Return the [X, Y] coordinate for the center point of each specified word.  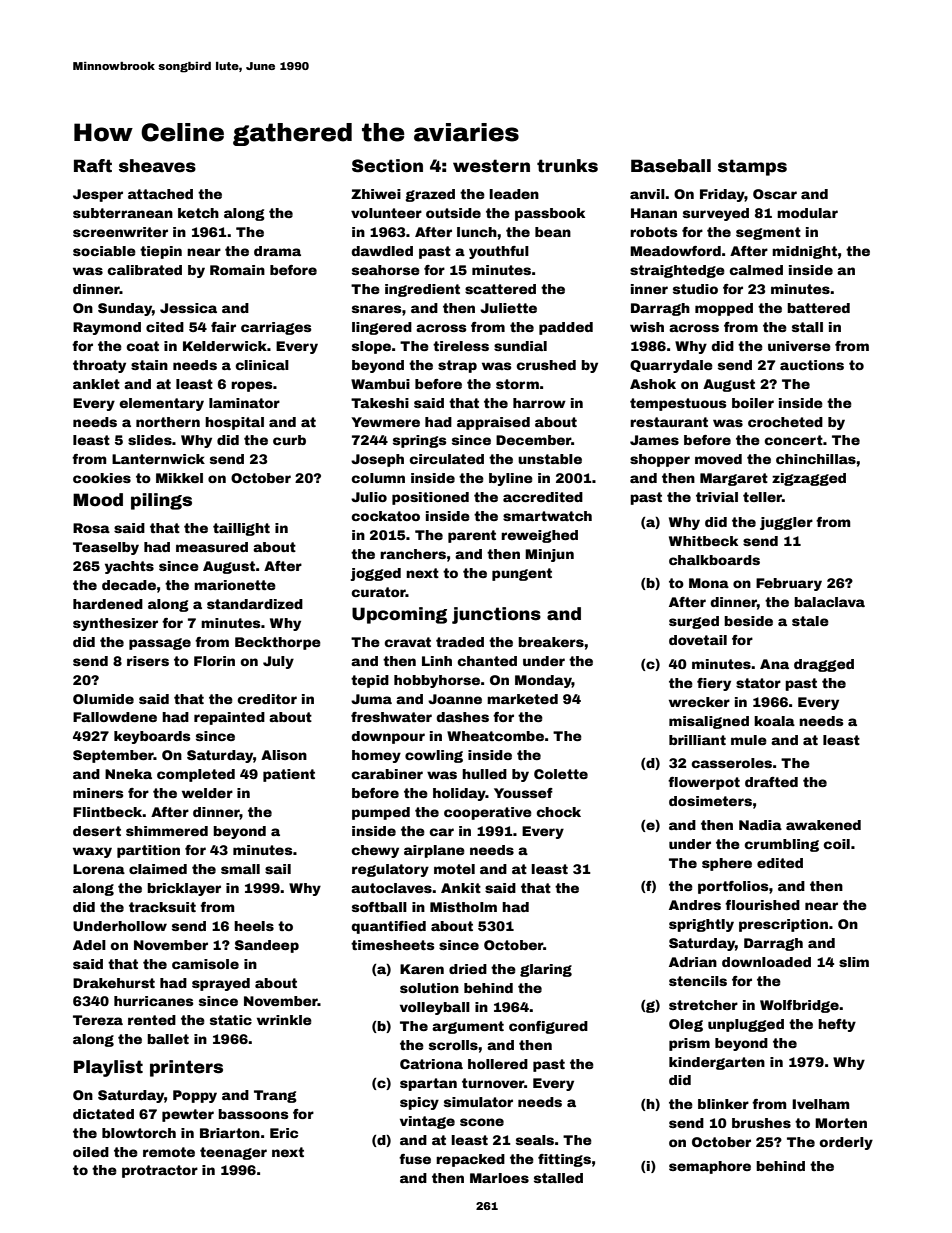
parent [472, 536]
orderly [846, 1143]
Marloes [499, 1178]
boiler [753, 403]
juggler [786, 523]
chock [558, 812]
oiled [91, 1152]
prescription [783, 925]
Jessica [188, 308]
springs [420, 441]
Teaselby [106, 548]
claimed [158, 869]
